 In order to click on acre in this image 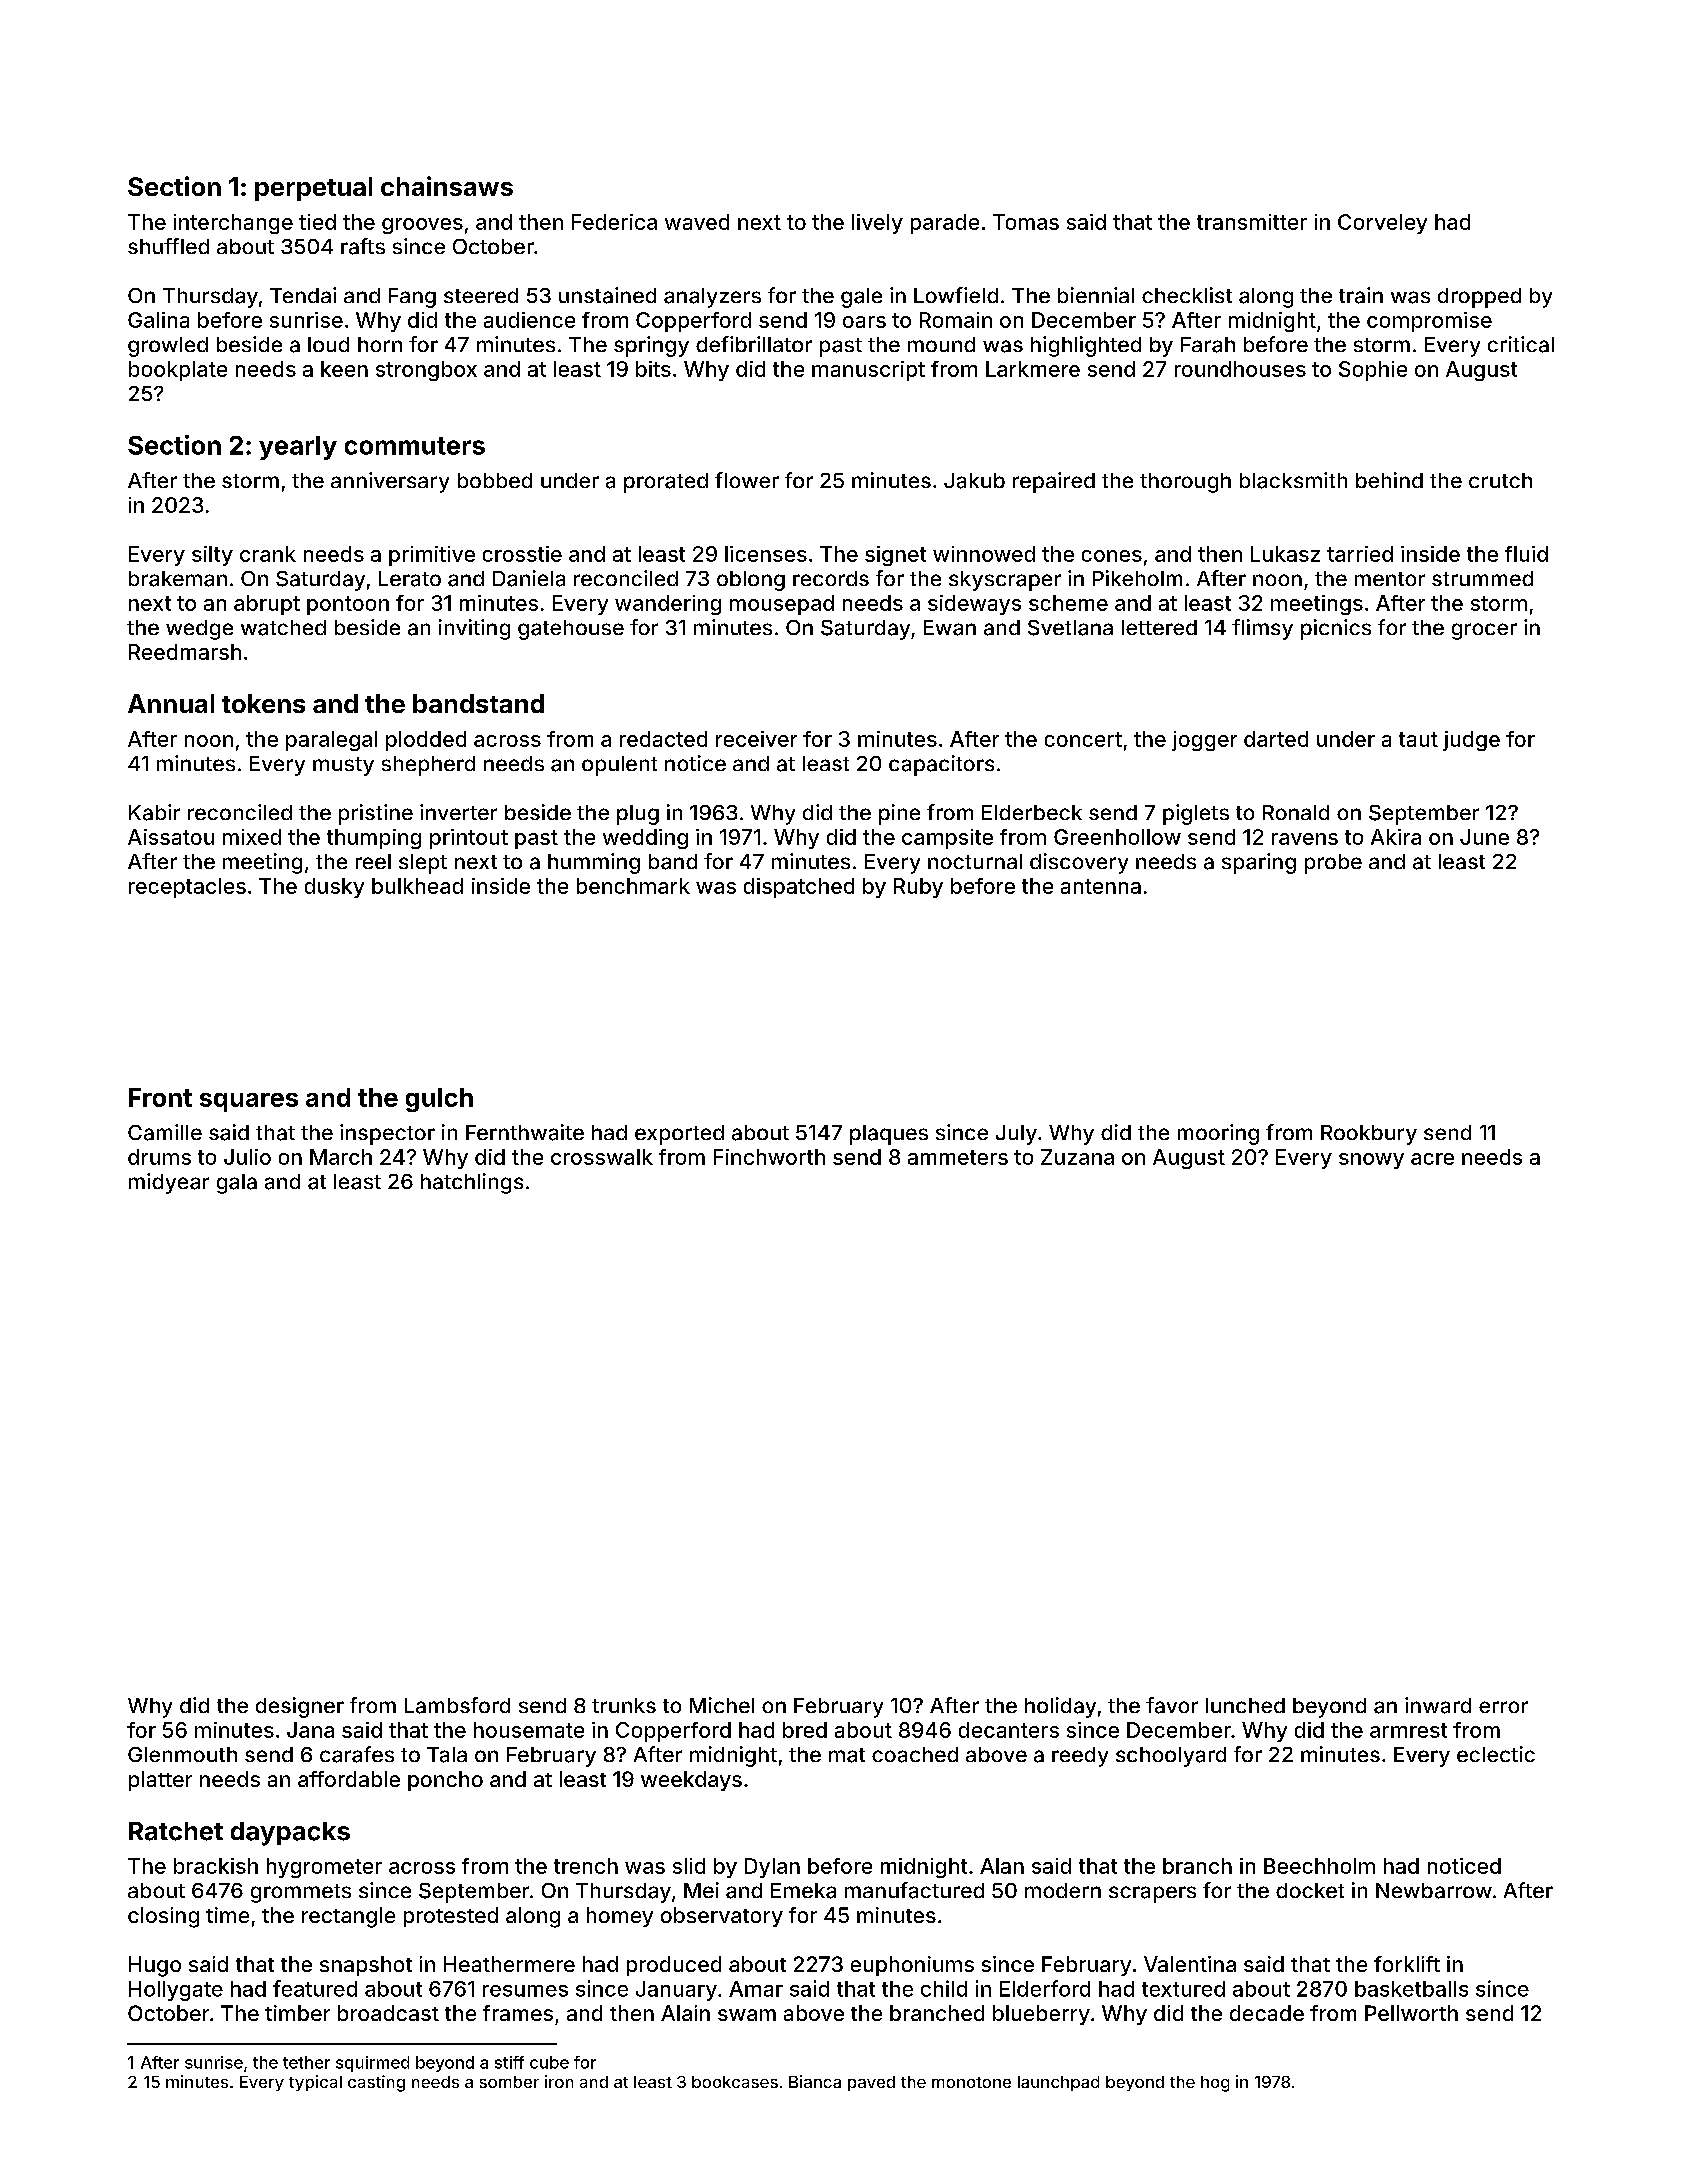, I will do `click(1432, 1159)`.
